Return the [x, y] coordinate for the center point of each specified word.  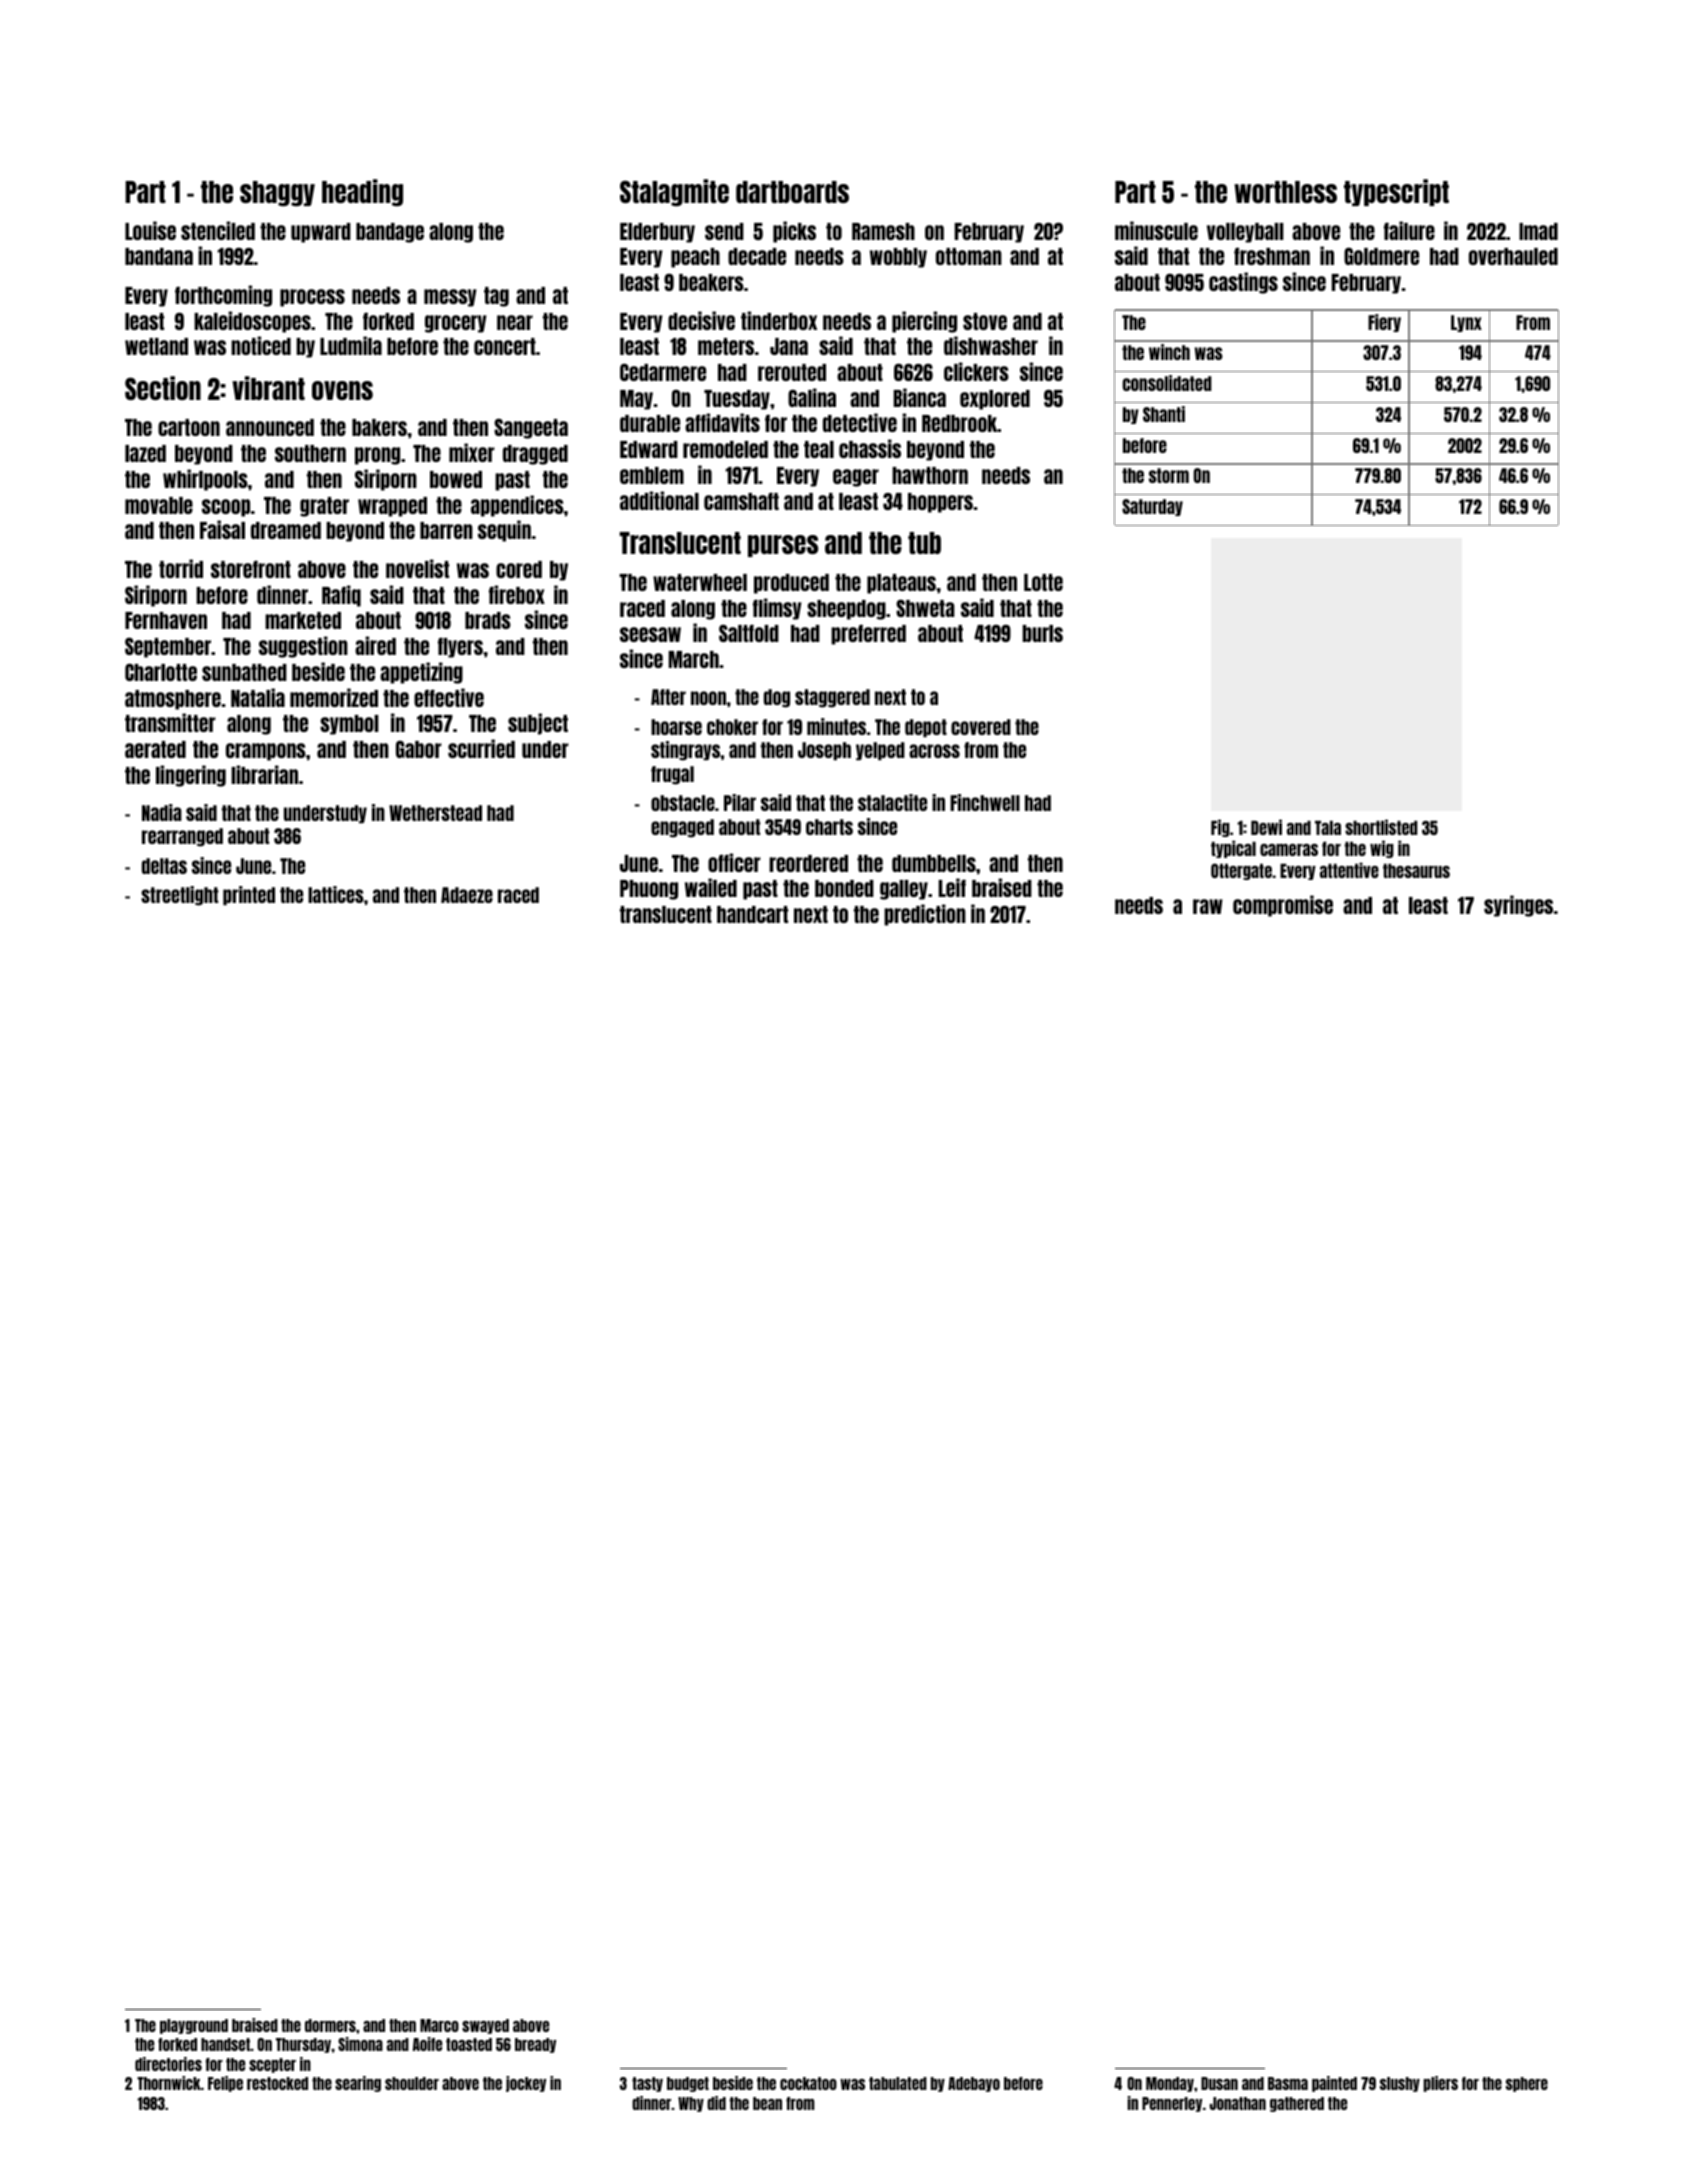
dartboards [792, 192]
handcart [752, 914]
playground [194, 2026]
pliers [1441, 2084]
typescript [1396, 192]
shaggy [277, 194]
